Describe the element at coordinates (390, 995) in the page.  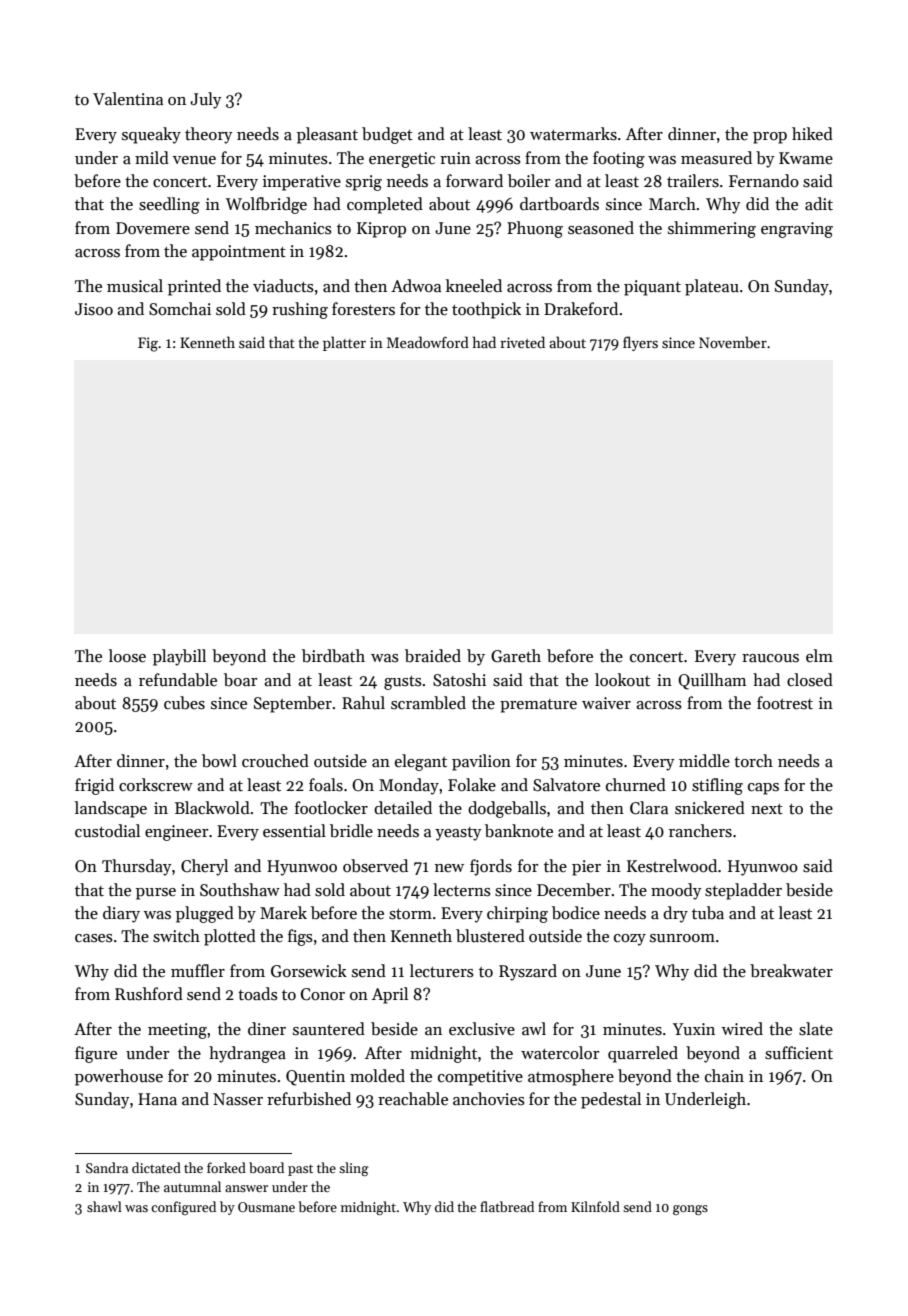
I see `April` at that location.
